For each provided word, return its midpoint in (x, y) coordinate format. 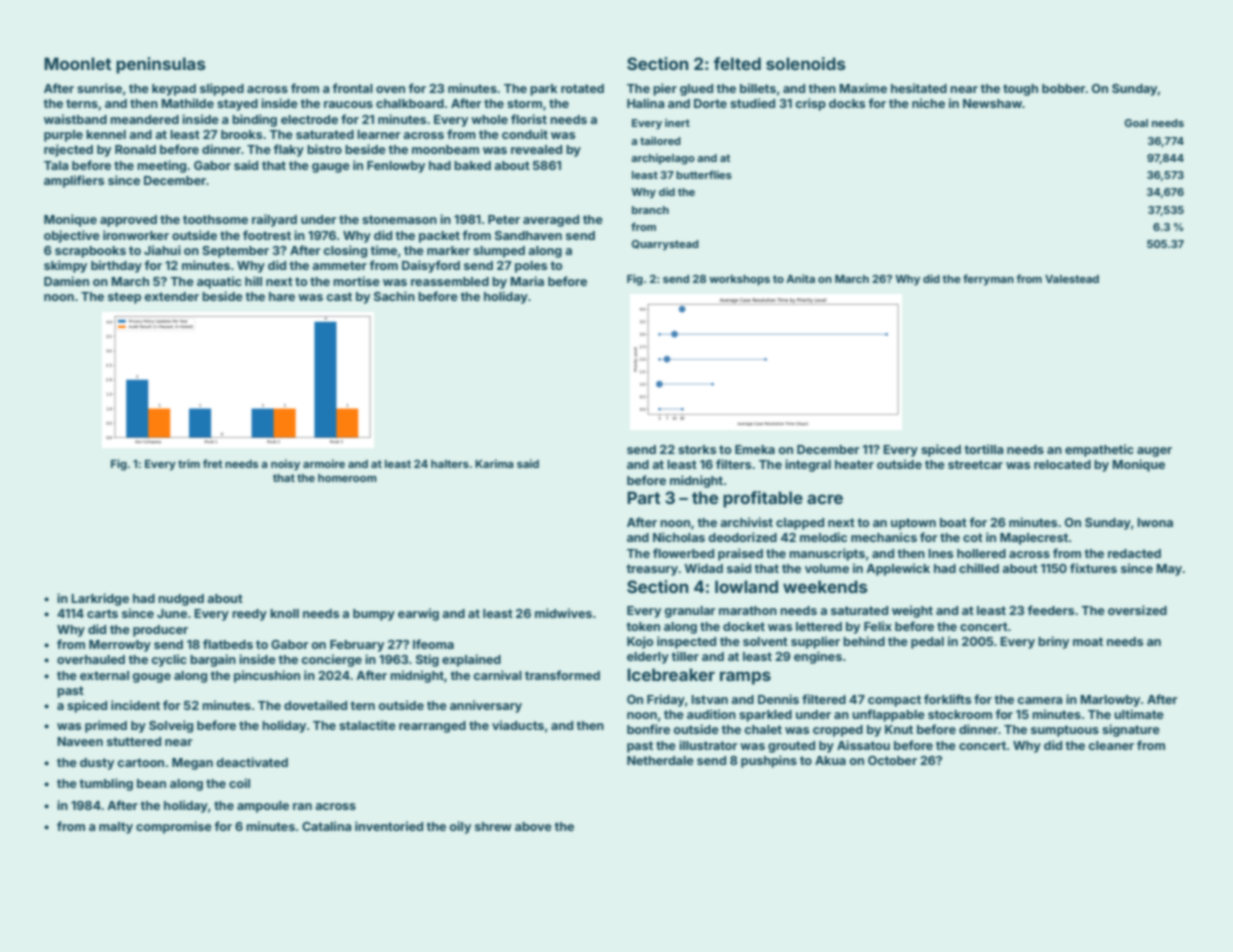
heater (854, 464)
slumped (499, 252)
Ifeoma (433, 644)
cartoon (140, 762)
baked (472, 165)
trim (189, 463)
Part (643, 497)
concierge (331, 660)
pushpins (769, 761)
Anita (800, 278)
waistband (75, 119)
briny (1053, 642)
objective (72, 236)
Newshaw (992, 103)
